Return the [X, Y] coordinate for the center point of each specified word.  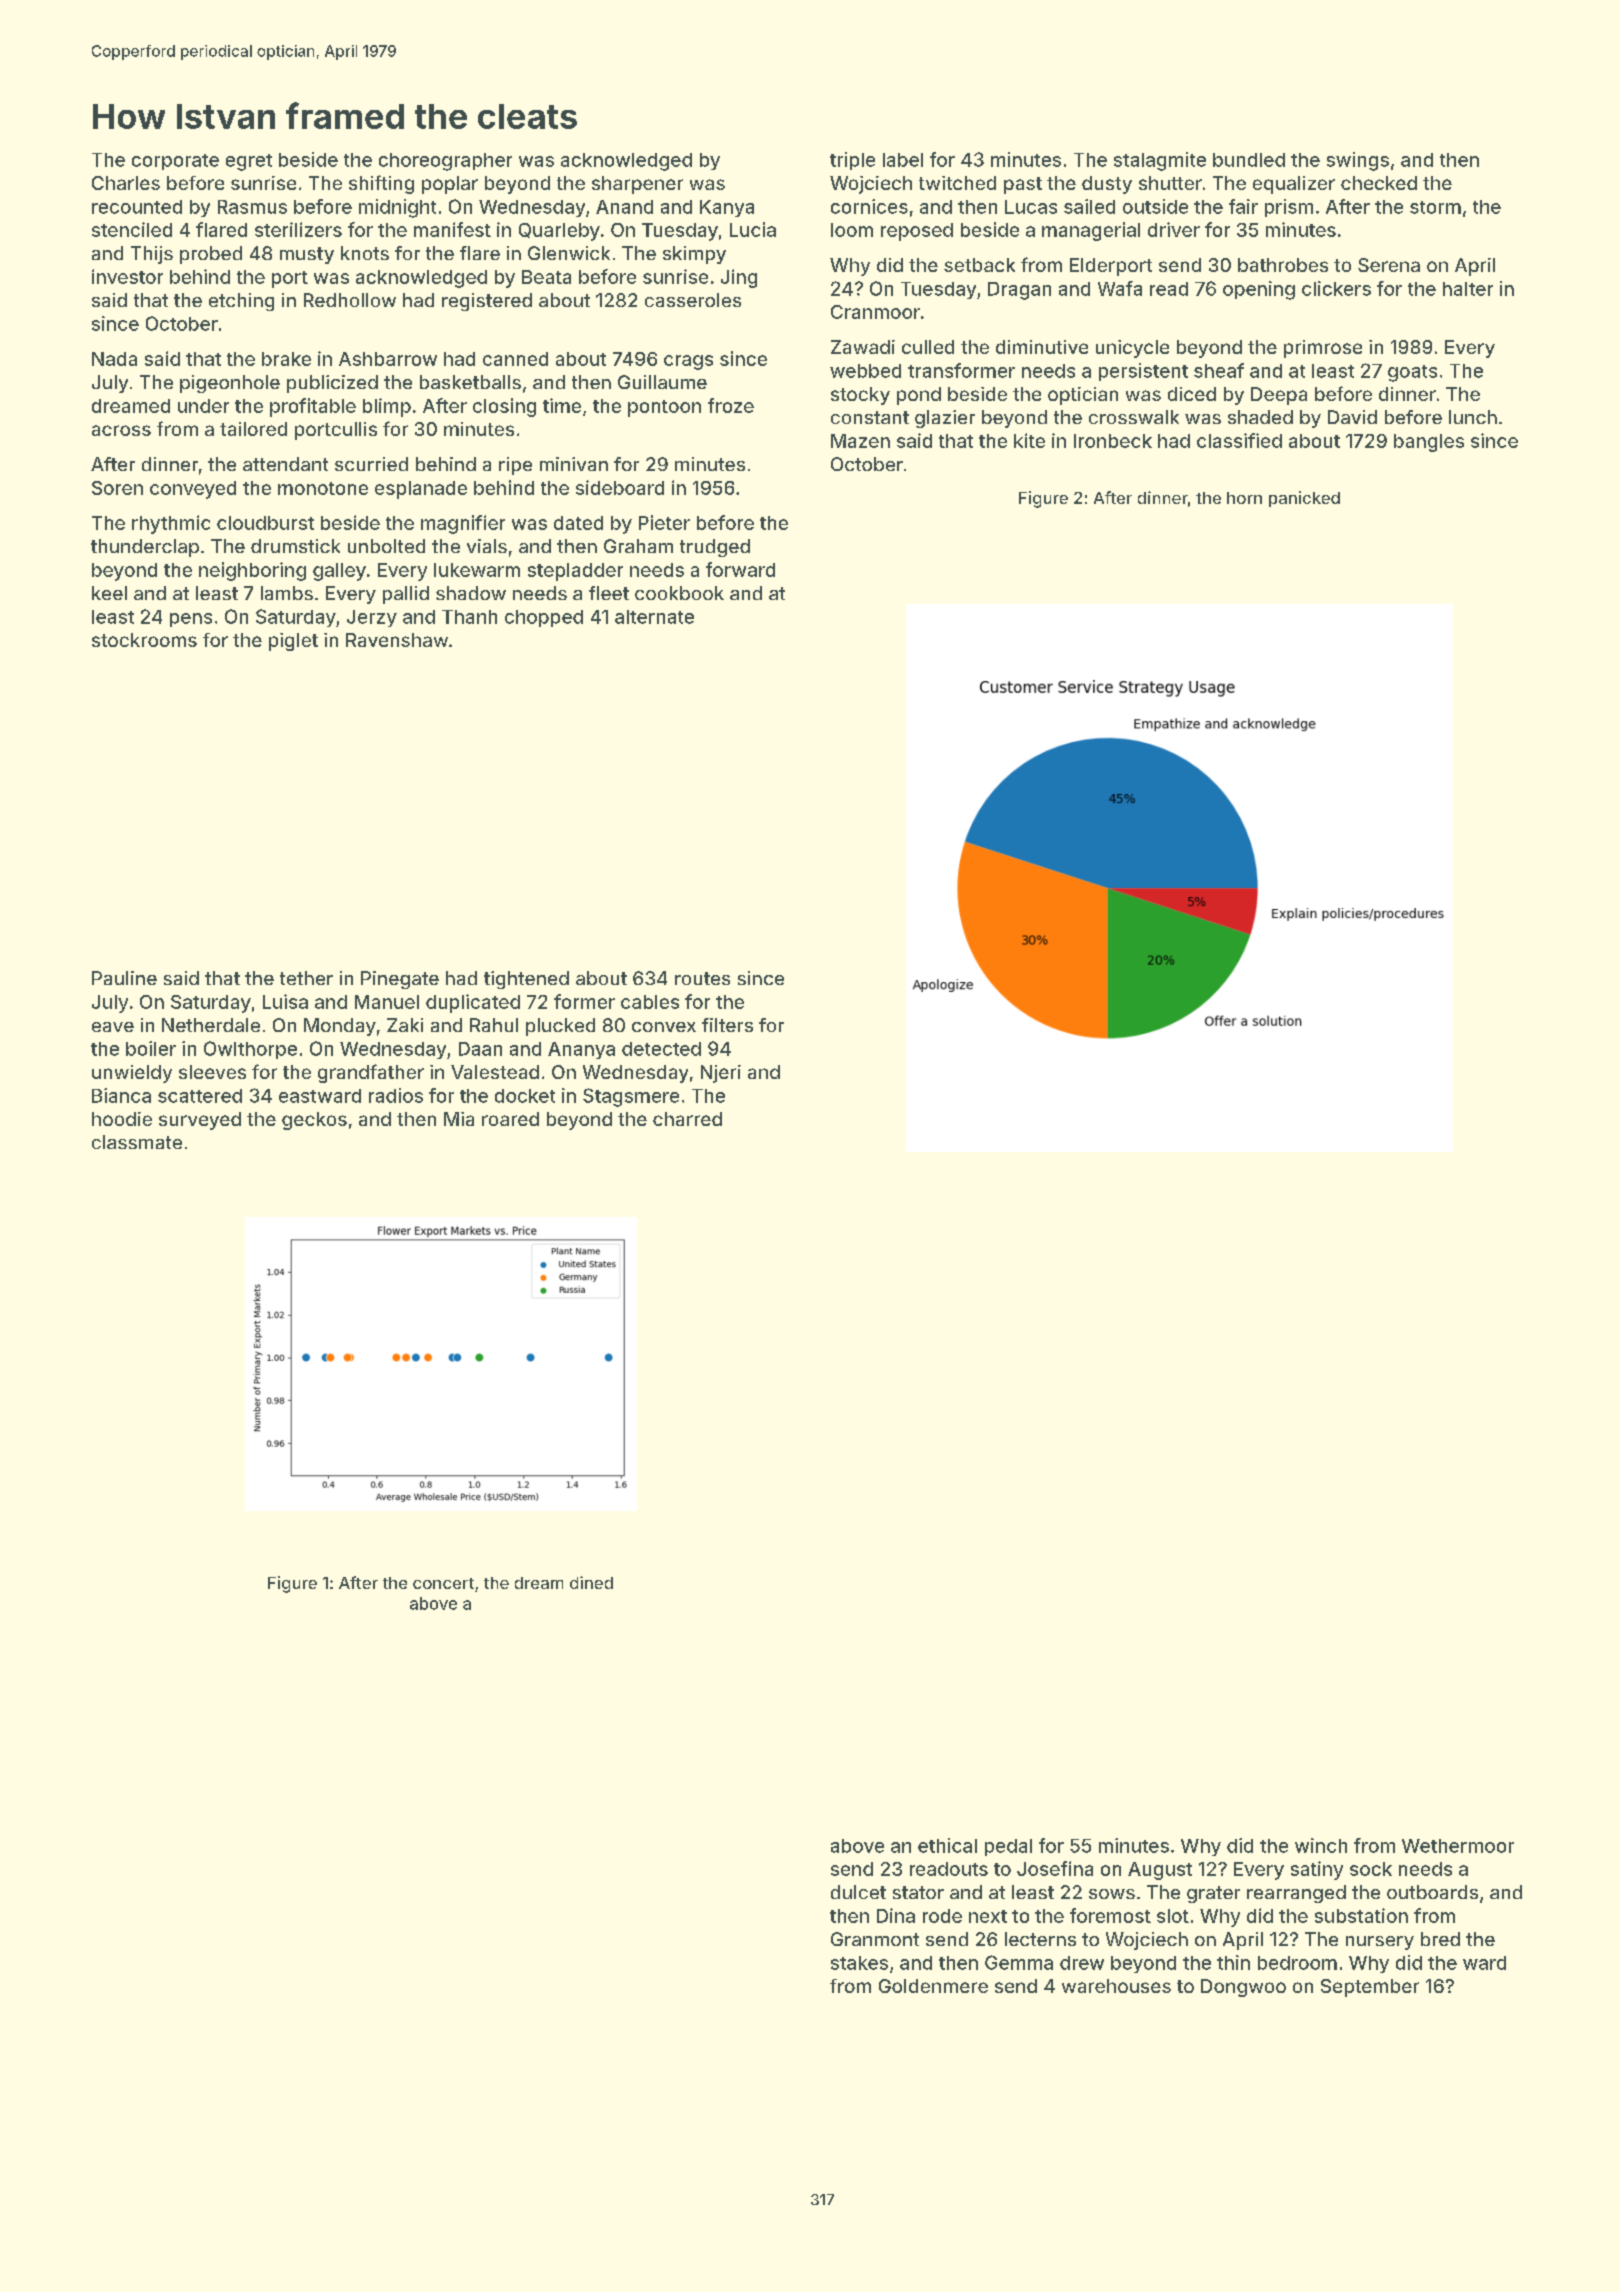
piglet [293, 642]
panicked [1304, 499]
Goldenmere [933, 1986]
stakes [859, 1963]
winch [1321, 1845]
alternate [654, 617]
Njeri [721, 1074]
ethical [947, 1845]
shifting [381, 184]
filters [727, 1025]
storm [1435, 207]
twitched [957, 183]
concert [443, 1583]
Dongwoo [1243, 1988]
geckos [314, 1121]
